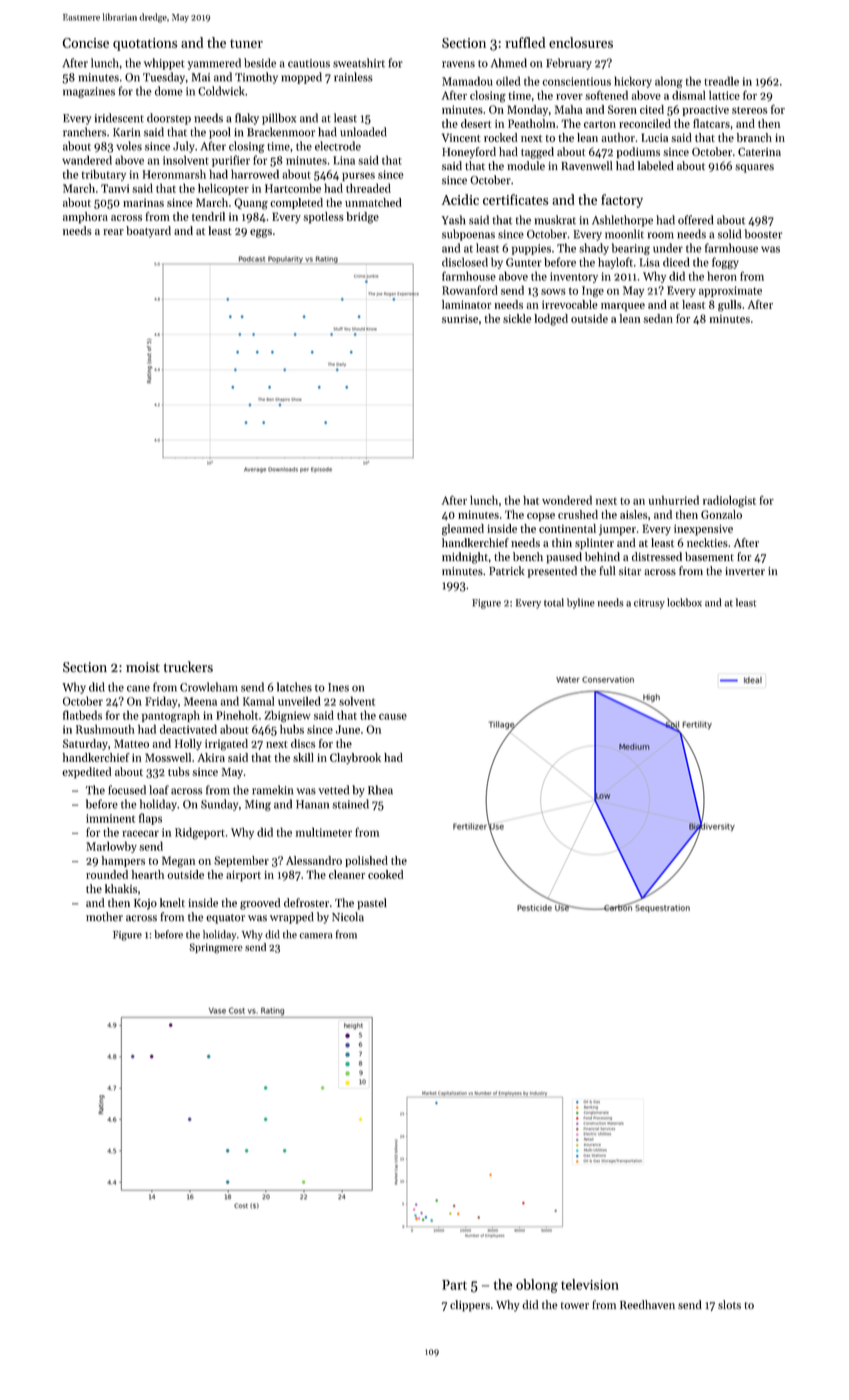  What do you see at coordinates (517, 318) in the screenshot?
I see `sickle` at bounding box center [517, 318].
